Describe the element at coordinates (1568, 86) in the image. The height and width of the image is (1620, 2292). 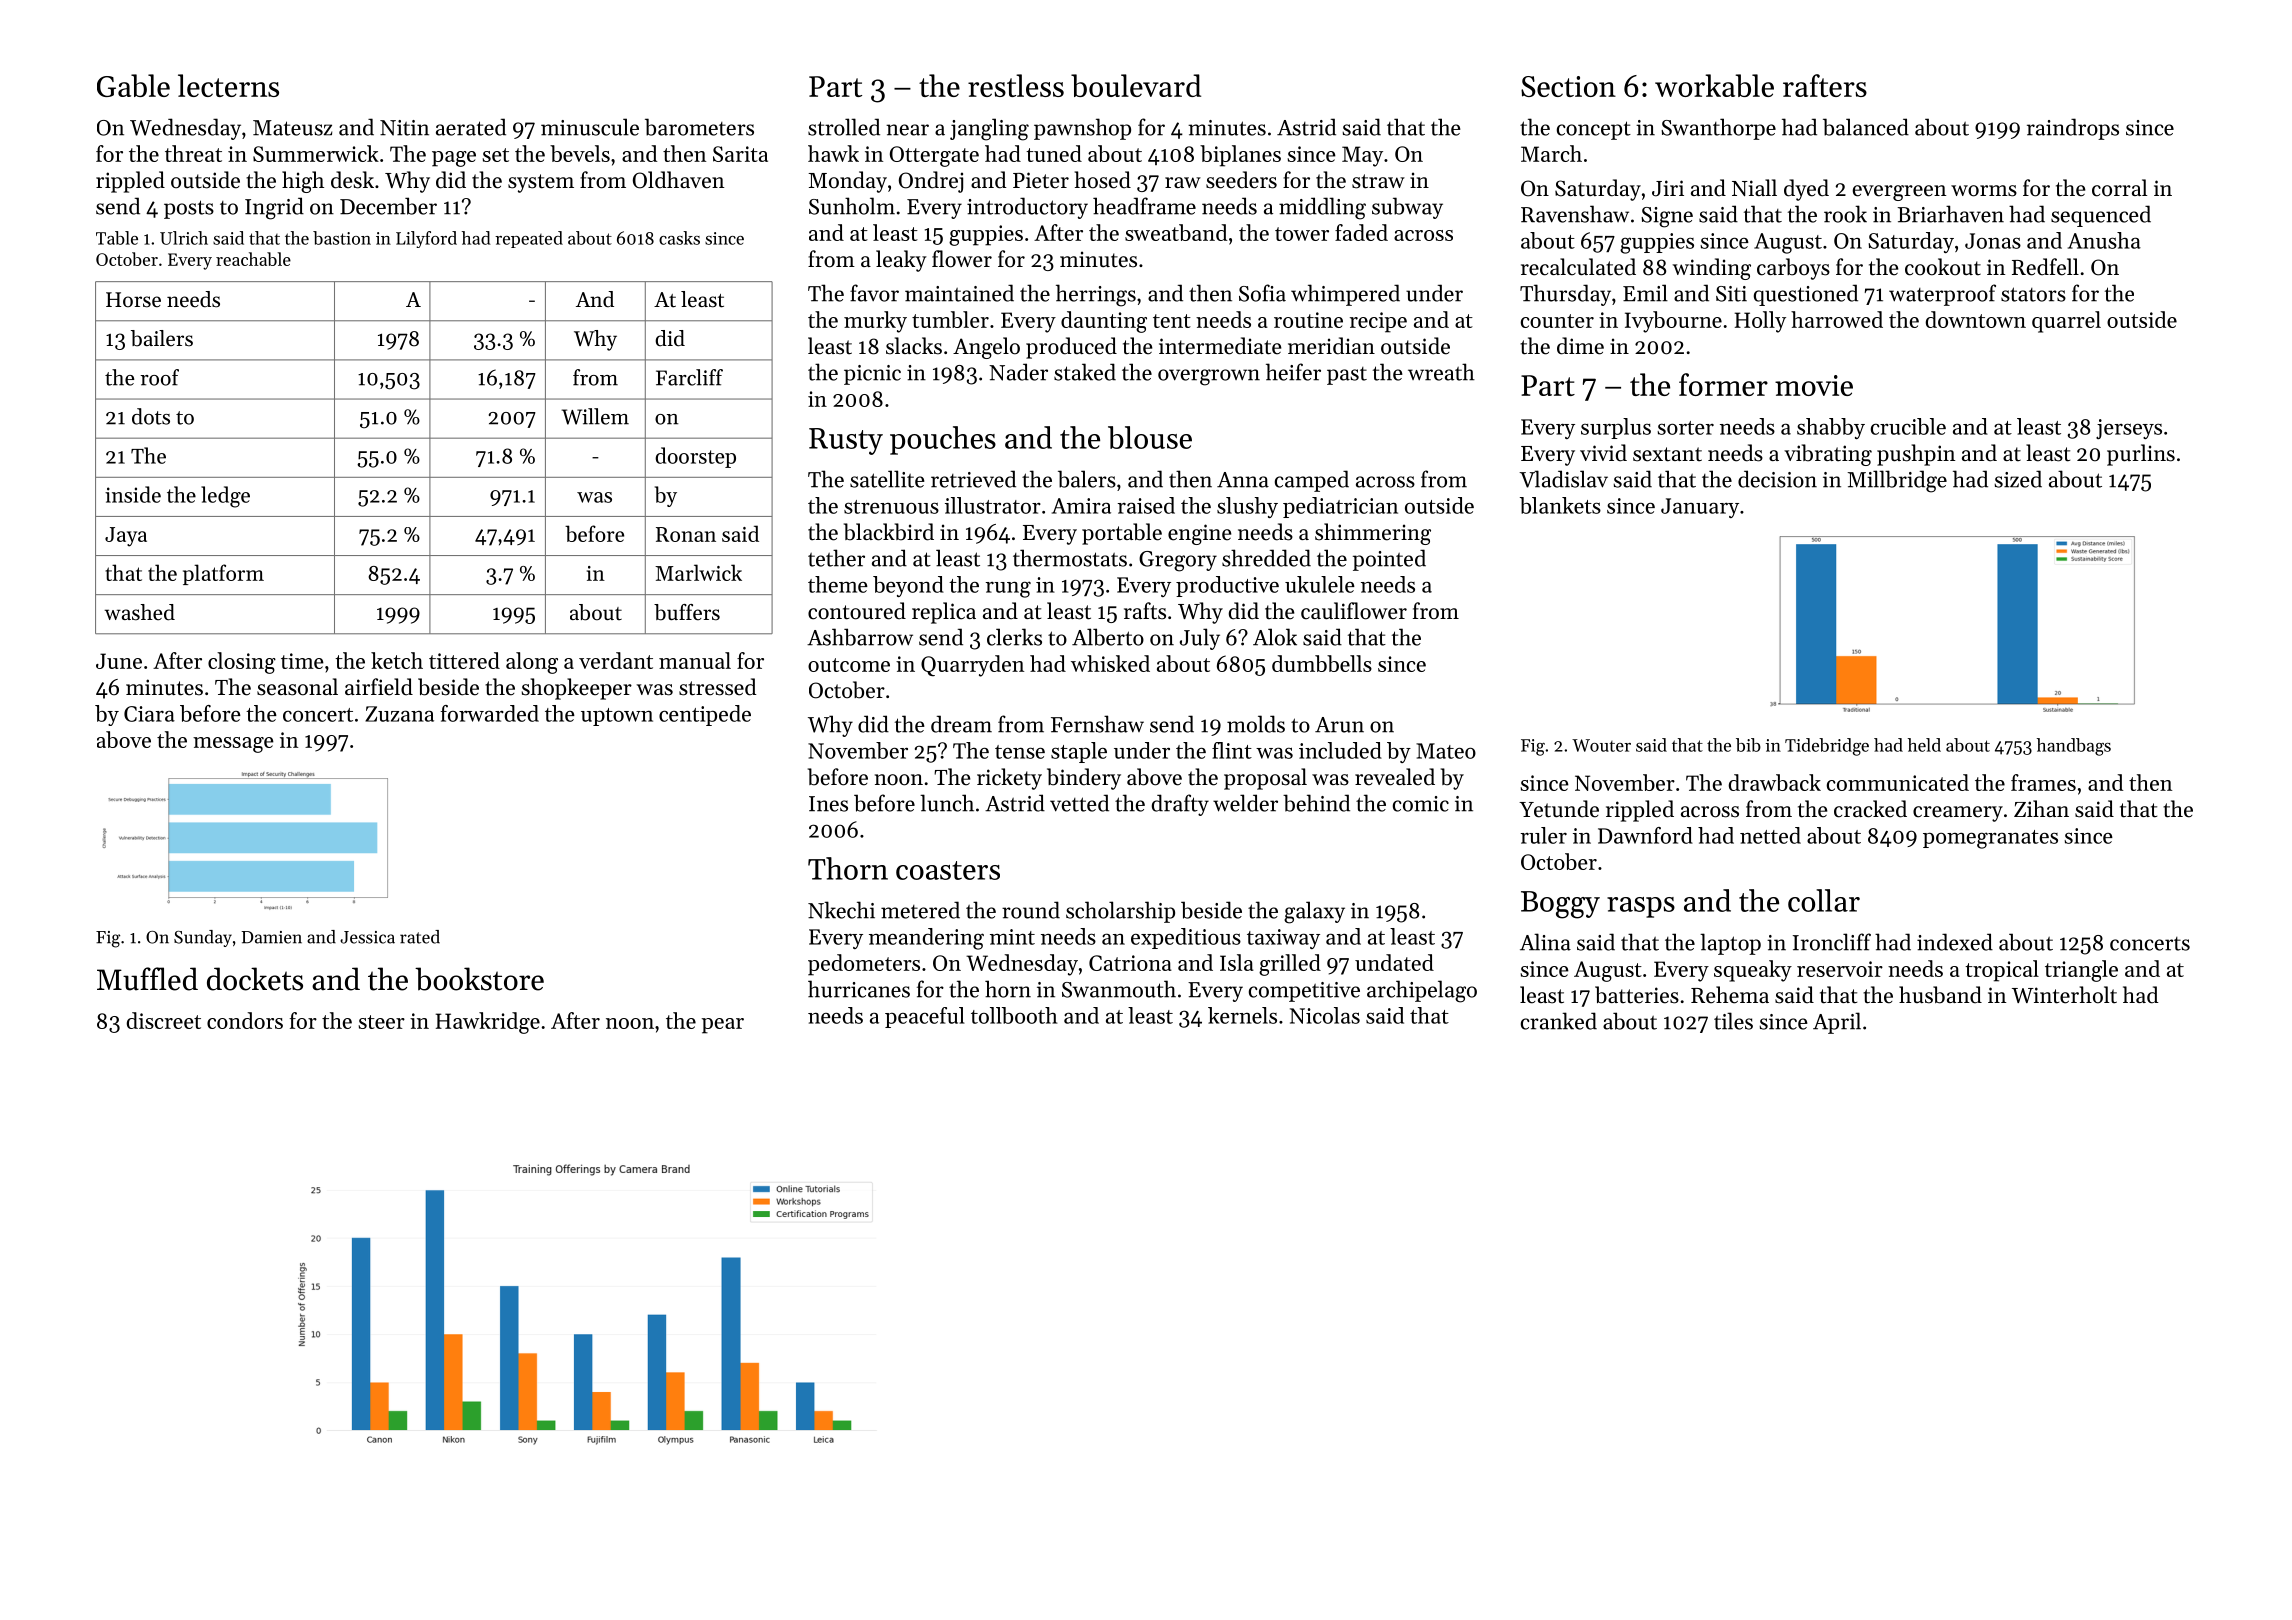
I see `Section` at that location.
